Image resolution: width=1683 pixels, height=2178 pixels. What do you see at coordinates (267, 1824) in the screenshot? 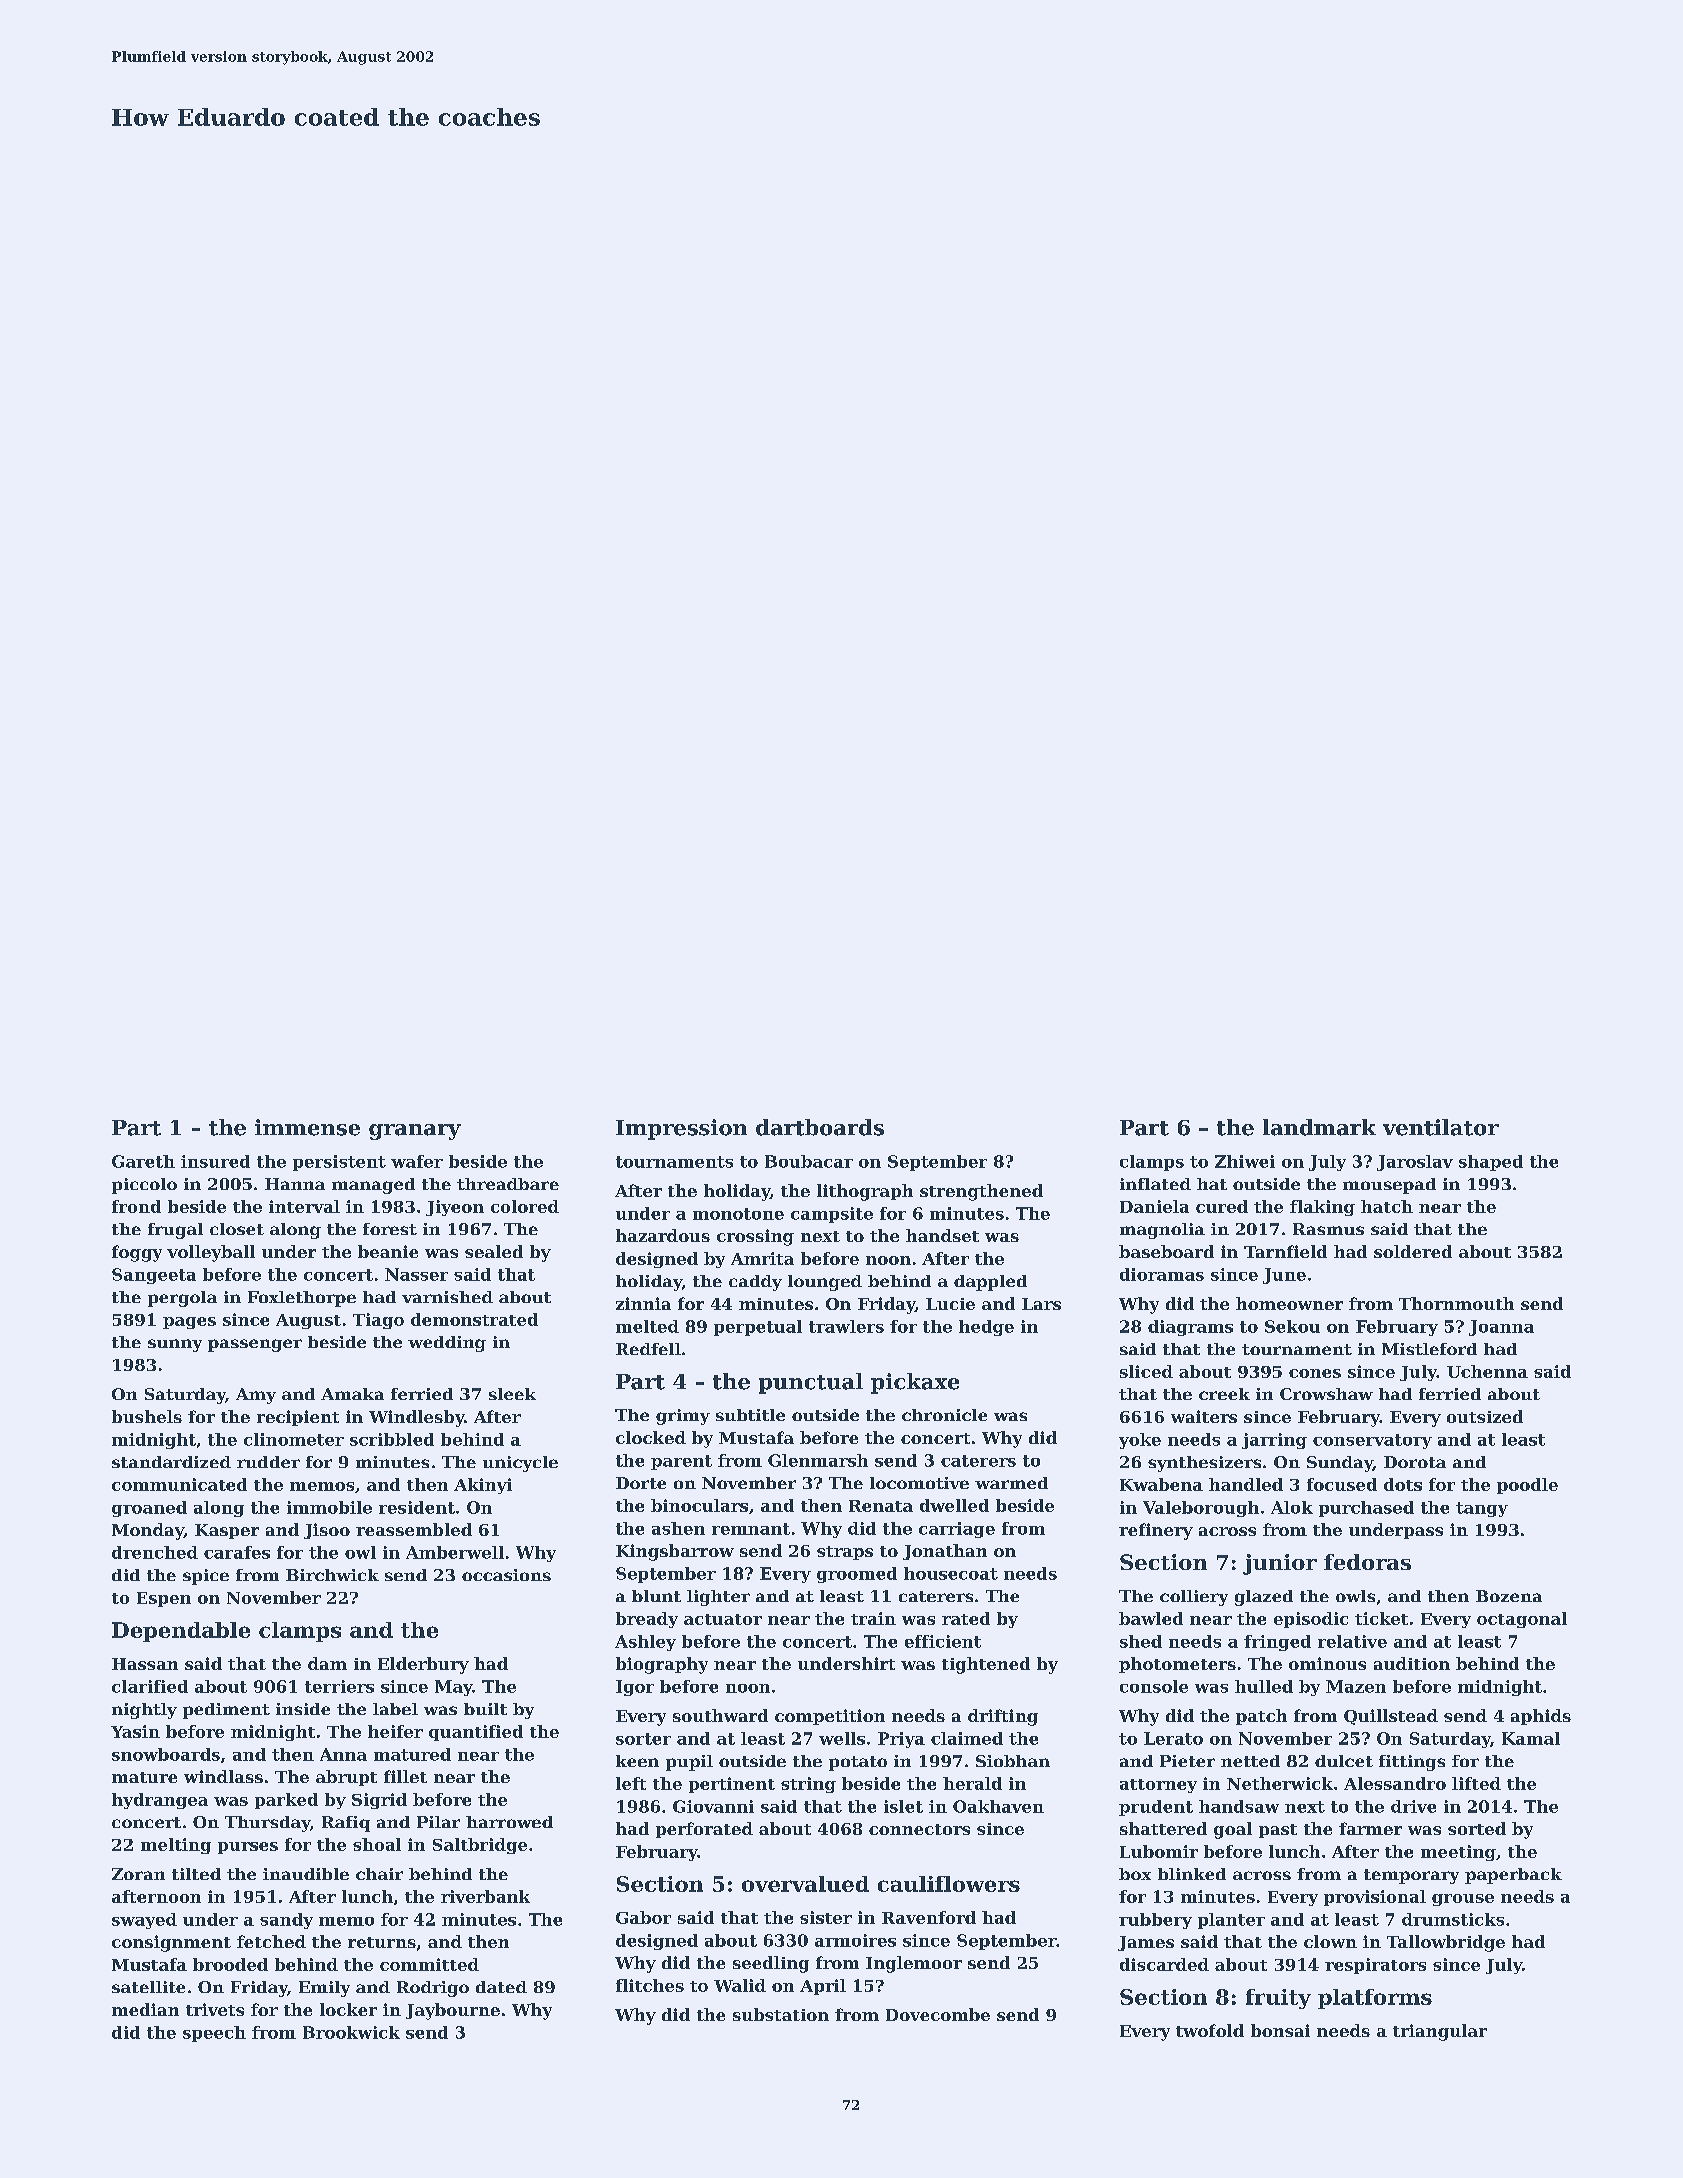
I see `Thursday` at bounding box center [267, 1824].
